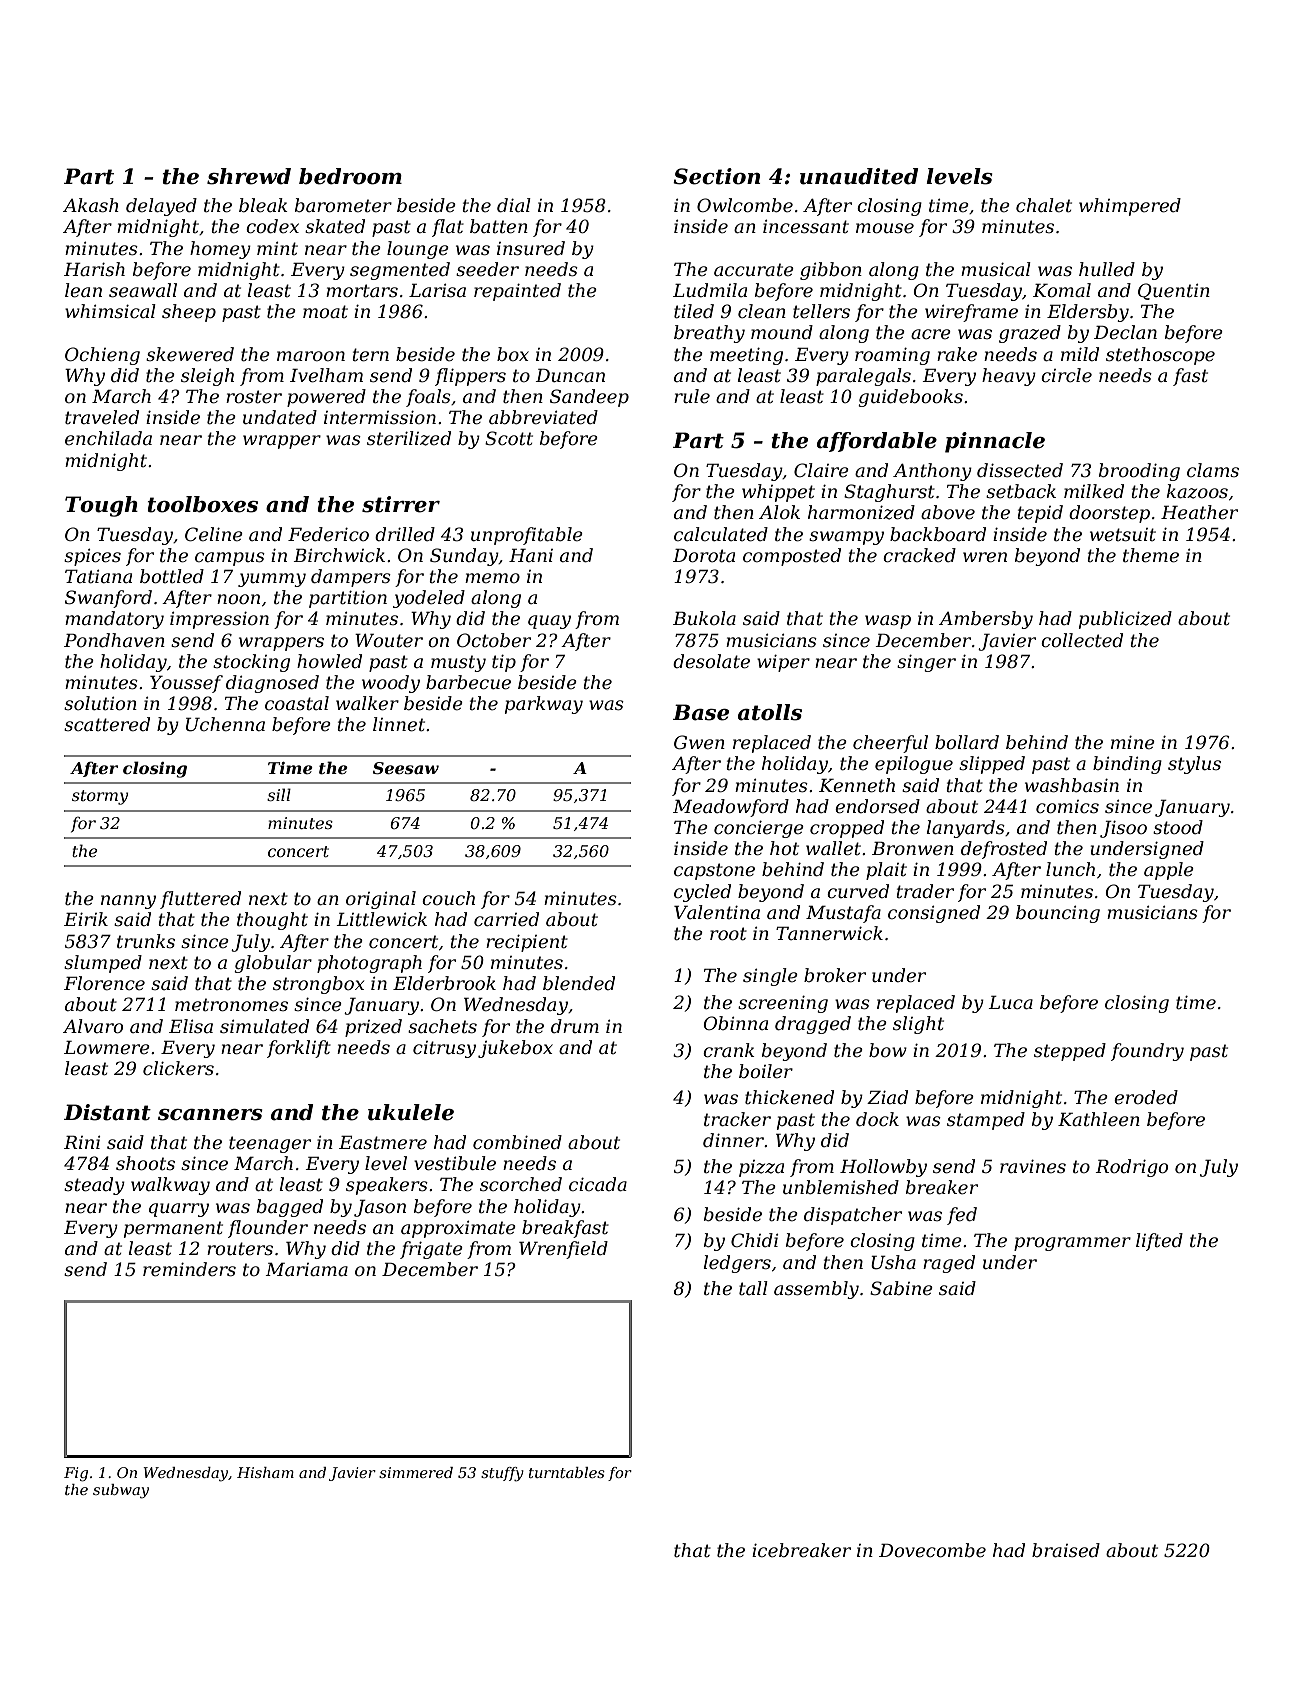  I want to click on doorstep, so click(1109, 514).
